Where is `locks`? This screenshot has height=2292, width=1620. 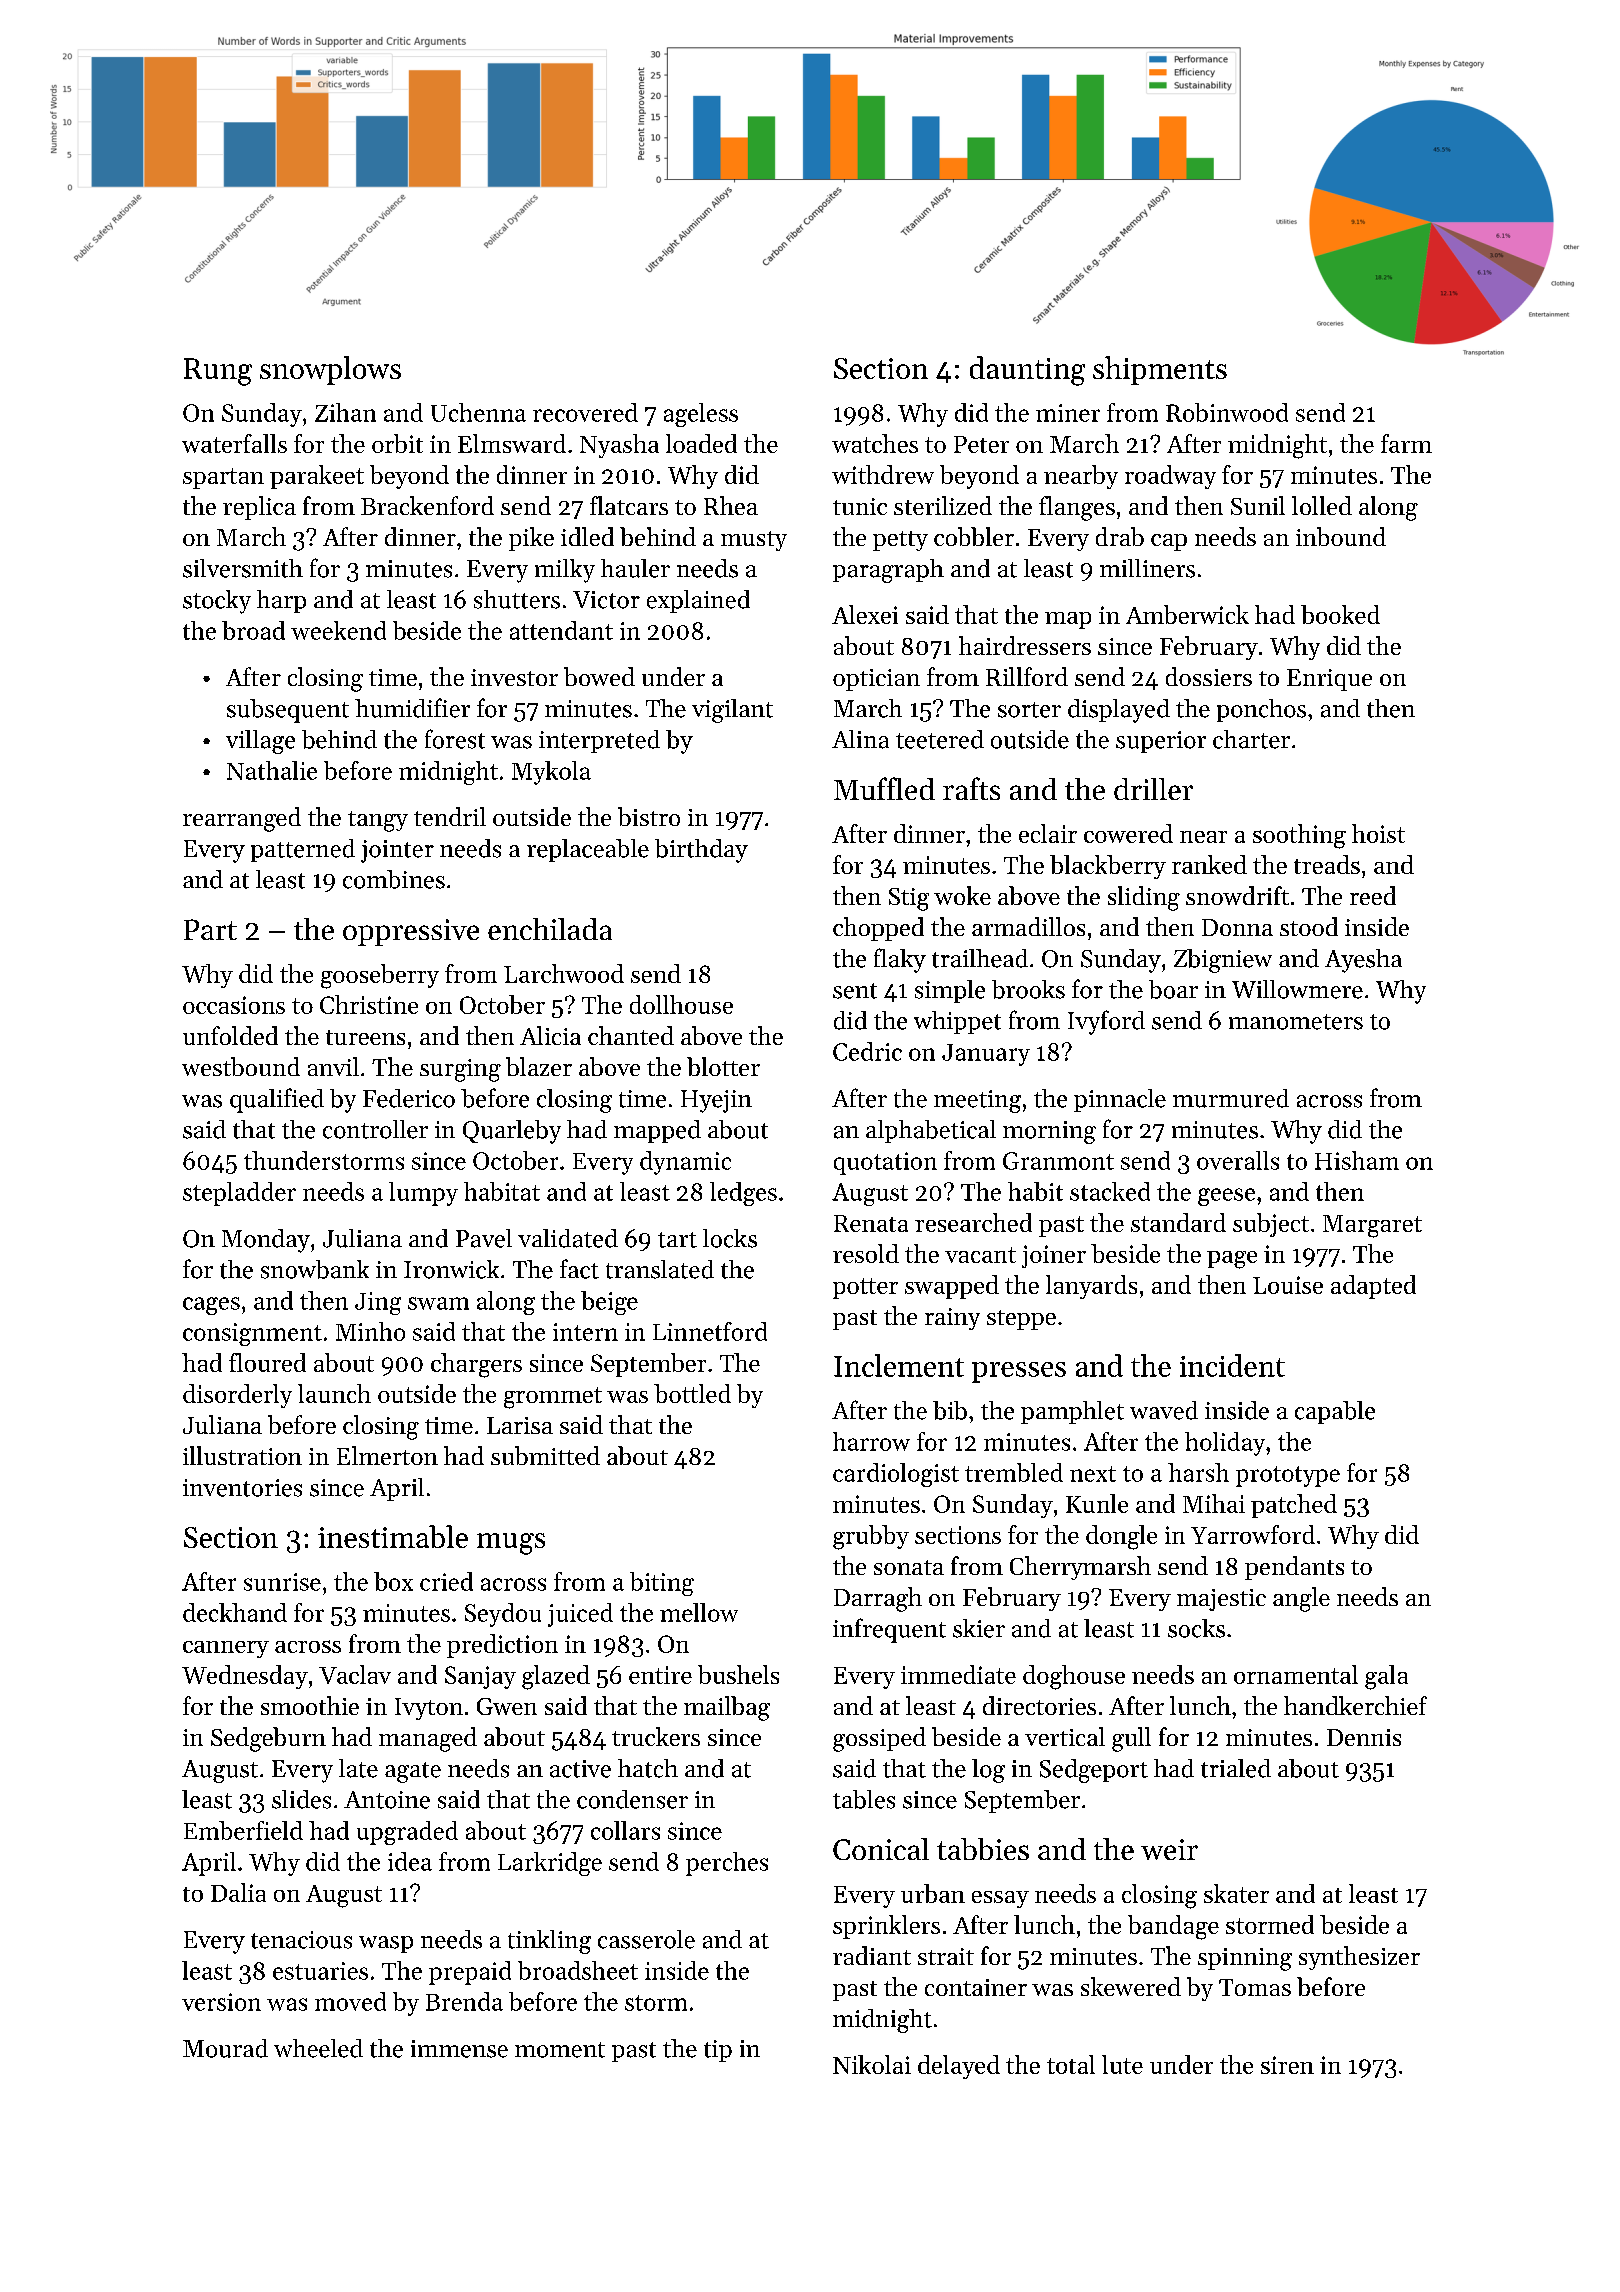 locks is located at coordinates (730, 1238).
